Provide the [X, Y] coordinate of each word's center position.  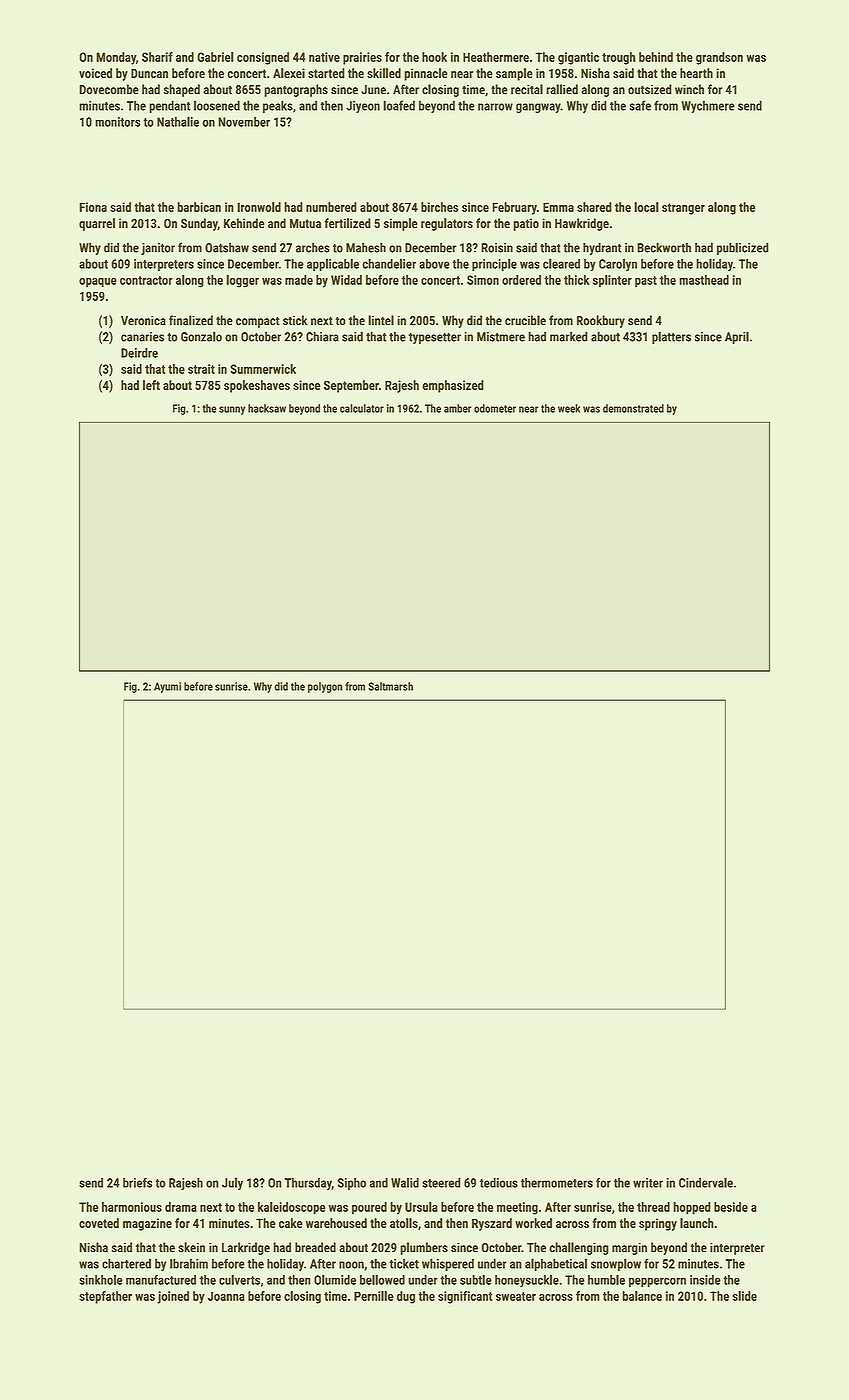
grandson [719, 58]
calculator [362, 408]
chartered [126, 1263]
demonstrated [633, 408]
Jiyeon [363, 107]
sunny [232, 410]
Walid [405, 1182]
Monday [116, 58]
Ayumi [167, 687]
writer [648, 1183]
